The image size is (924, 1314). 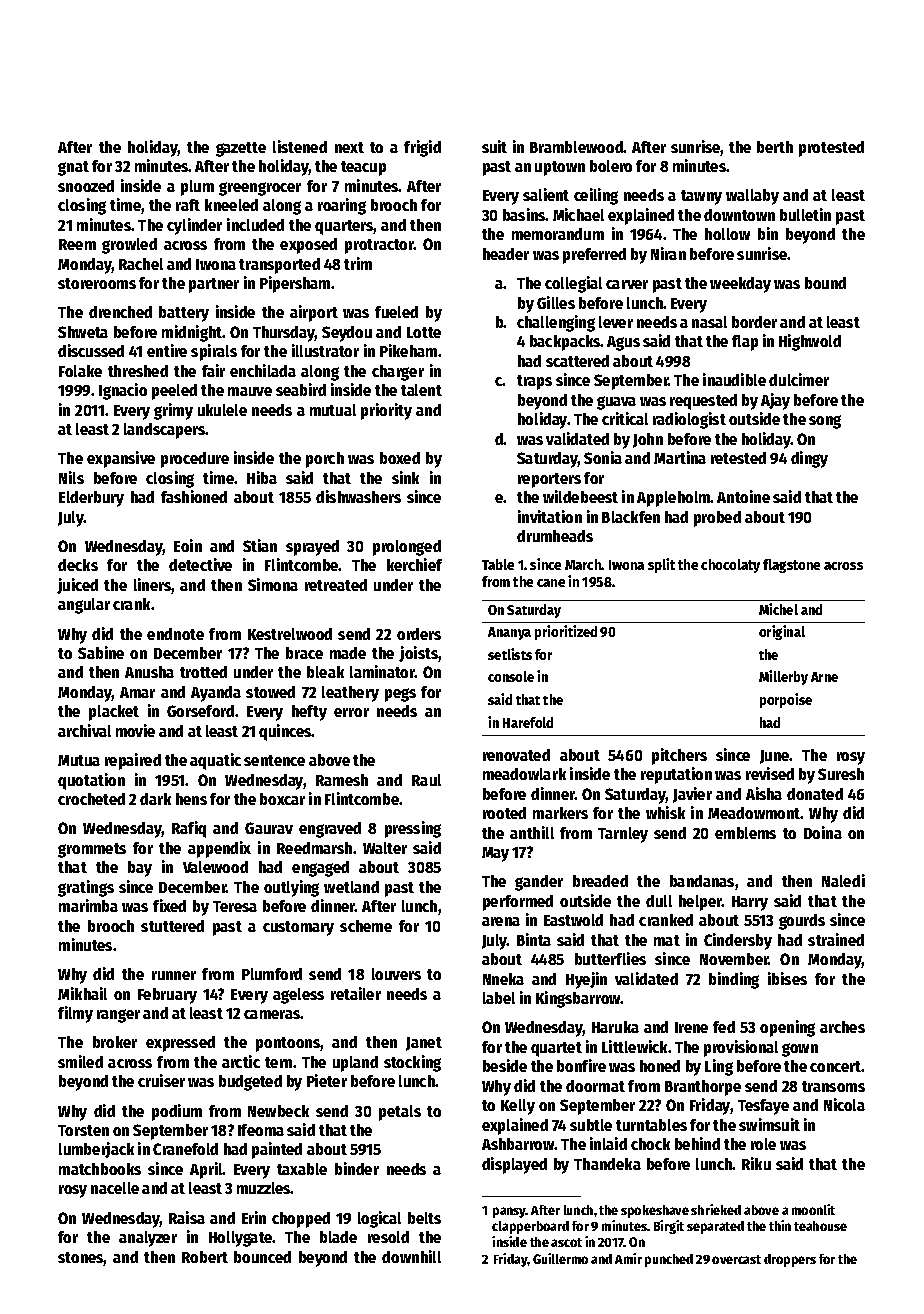 What do you see at coordinates (277, 1150) in the screenshot?
I see `painted` at bounding box center [277, 1150].
